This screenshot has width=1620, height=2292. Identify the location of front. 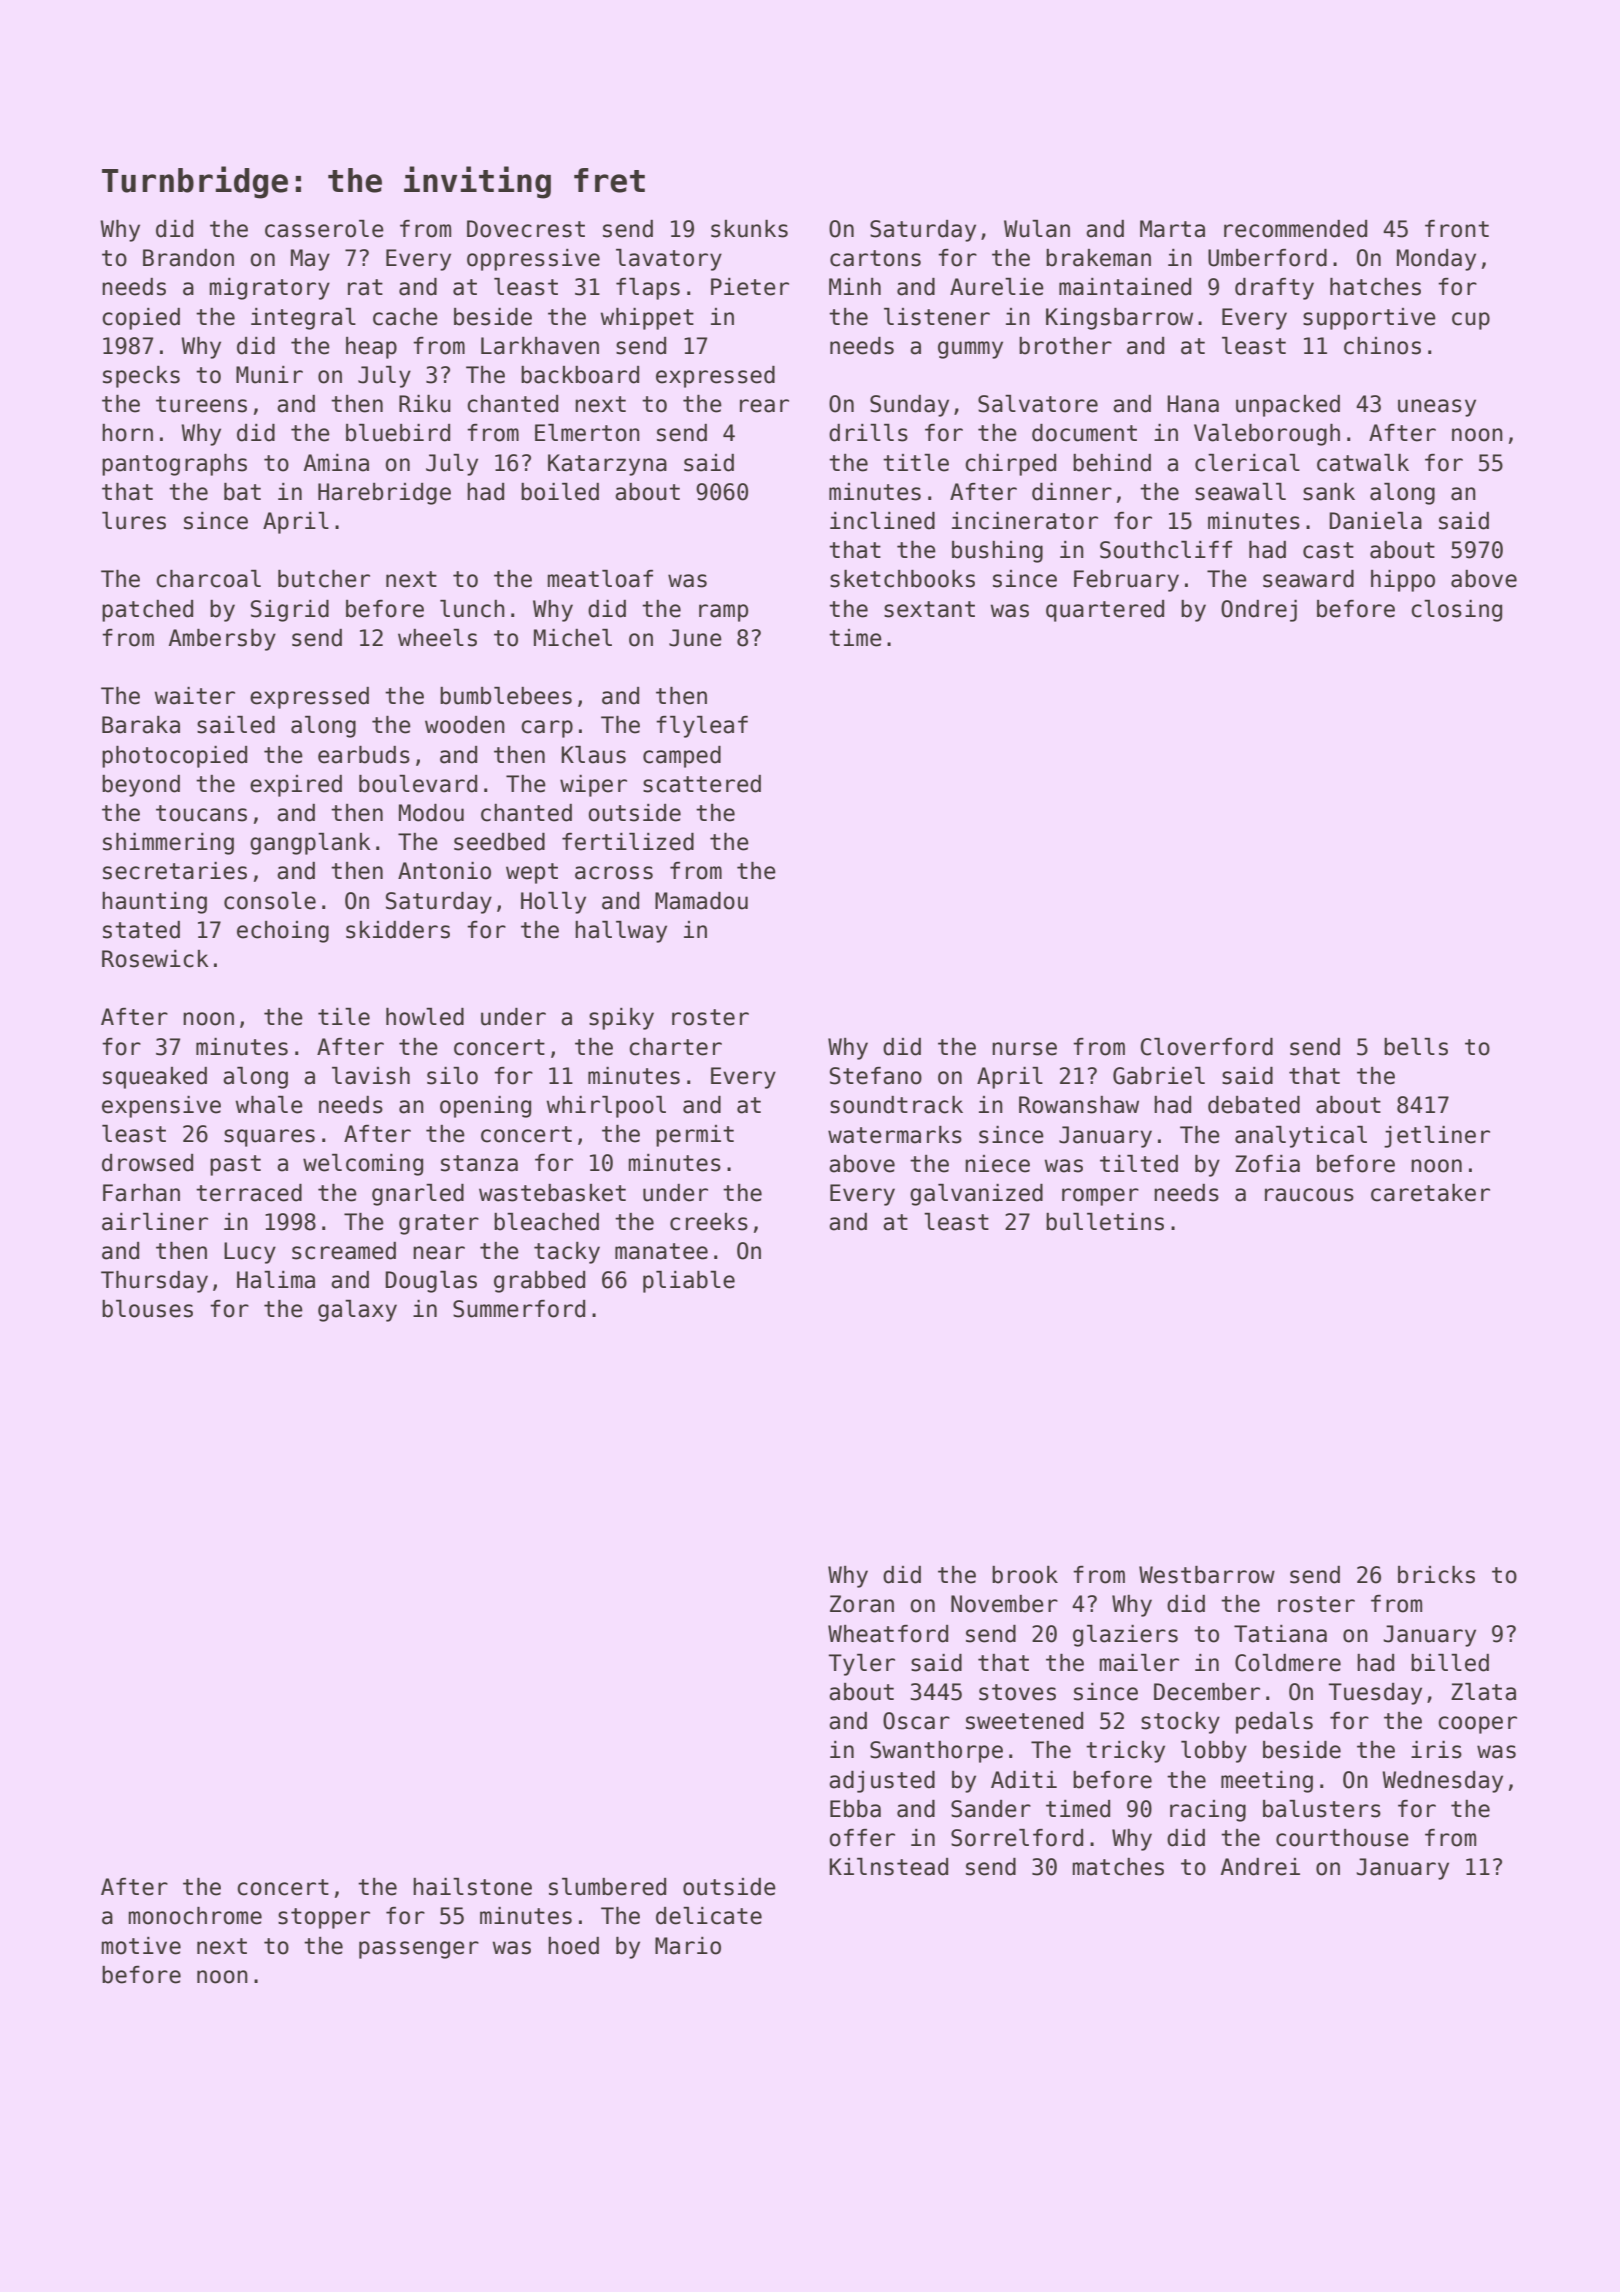
(1457, 229).
